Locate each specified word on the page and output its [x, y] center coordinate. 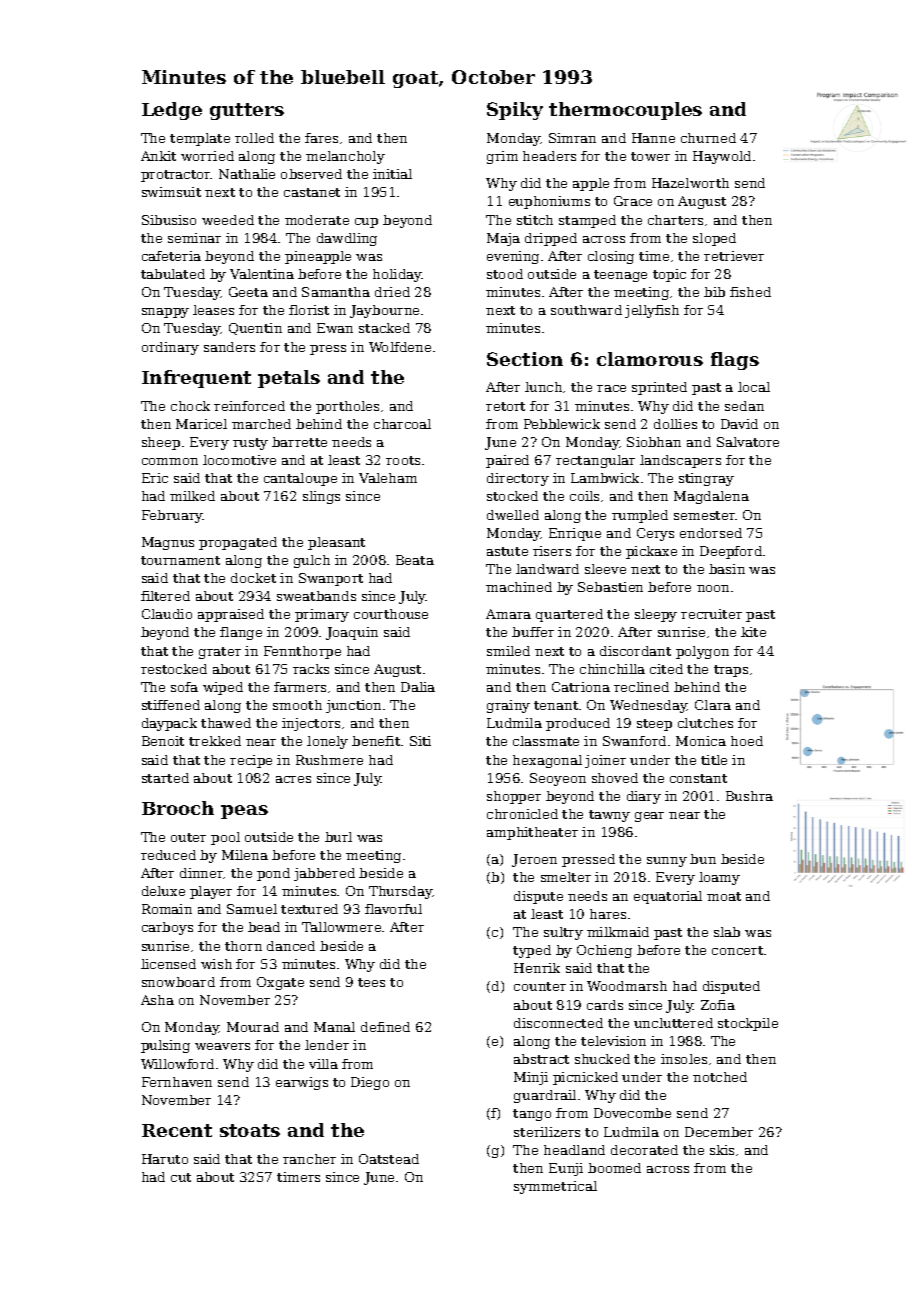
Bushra [749, 796]
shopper [514, 797]
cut [181, 1177]
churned [708, 138]
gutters [247, 111]
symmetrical [555, 1187]
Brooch [178, 808]
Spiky [515, 111]
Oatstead [389, 1159]
